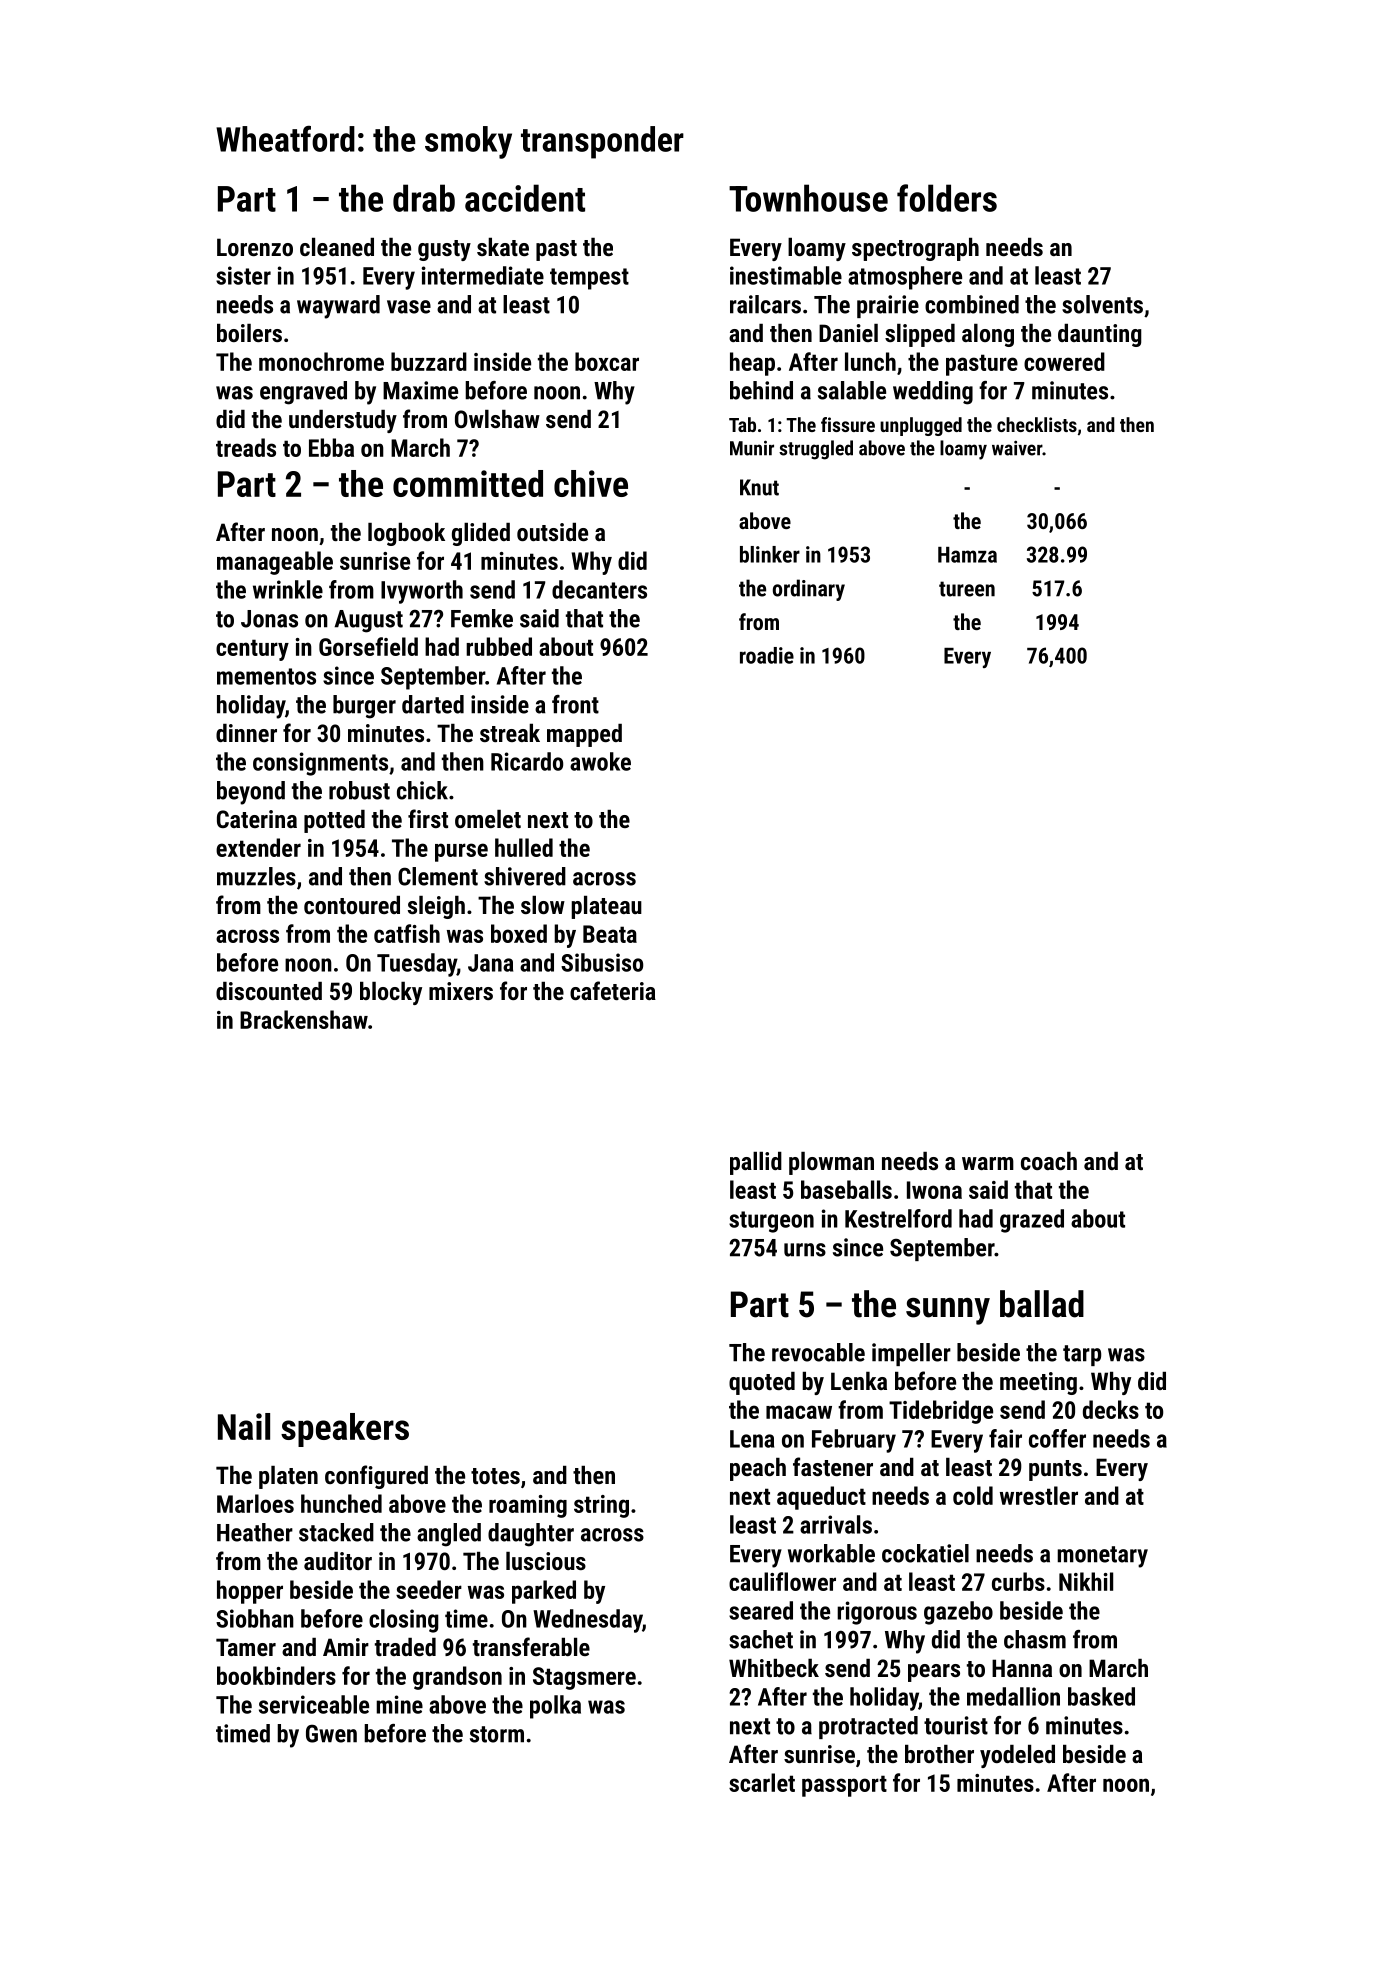 This document has height=1969, width=1386. Describe the element at coordinates (805, 1250) in the document. I see `urns` at that location.
